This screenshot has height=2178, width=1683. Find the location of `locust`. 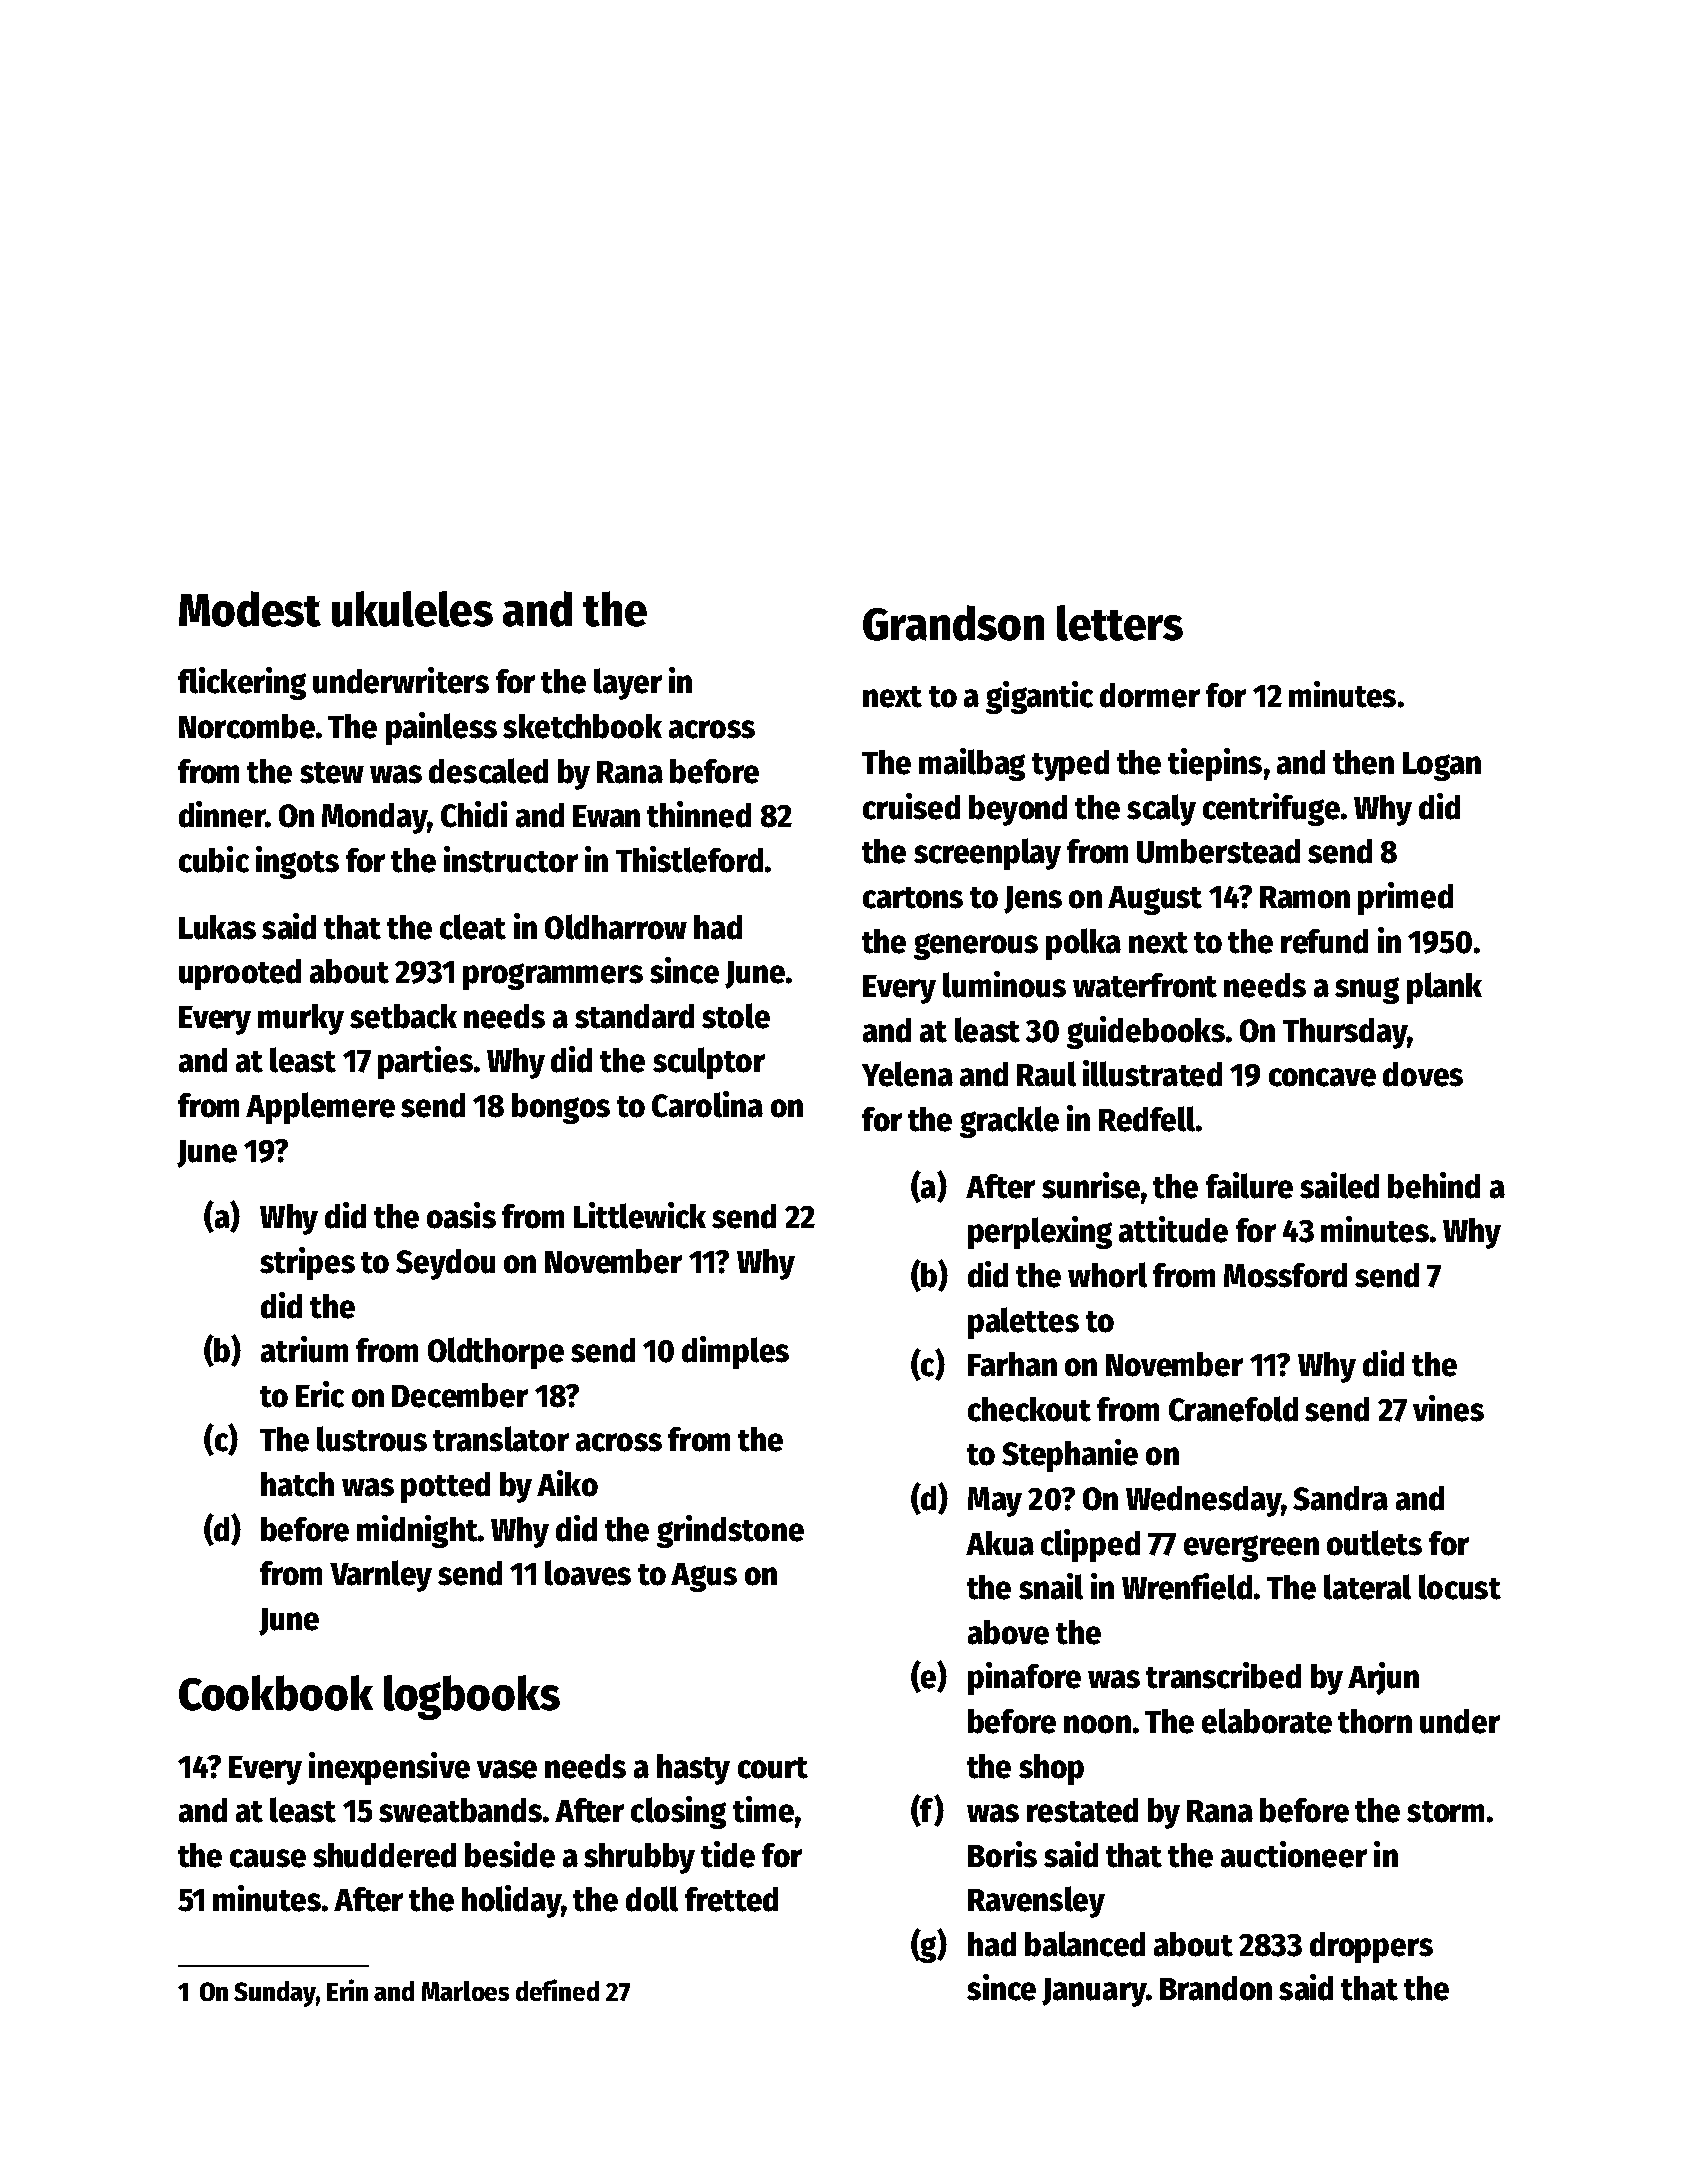

locust is located at coordinates (1460, 1587).
